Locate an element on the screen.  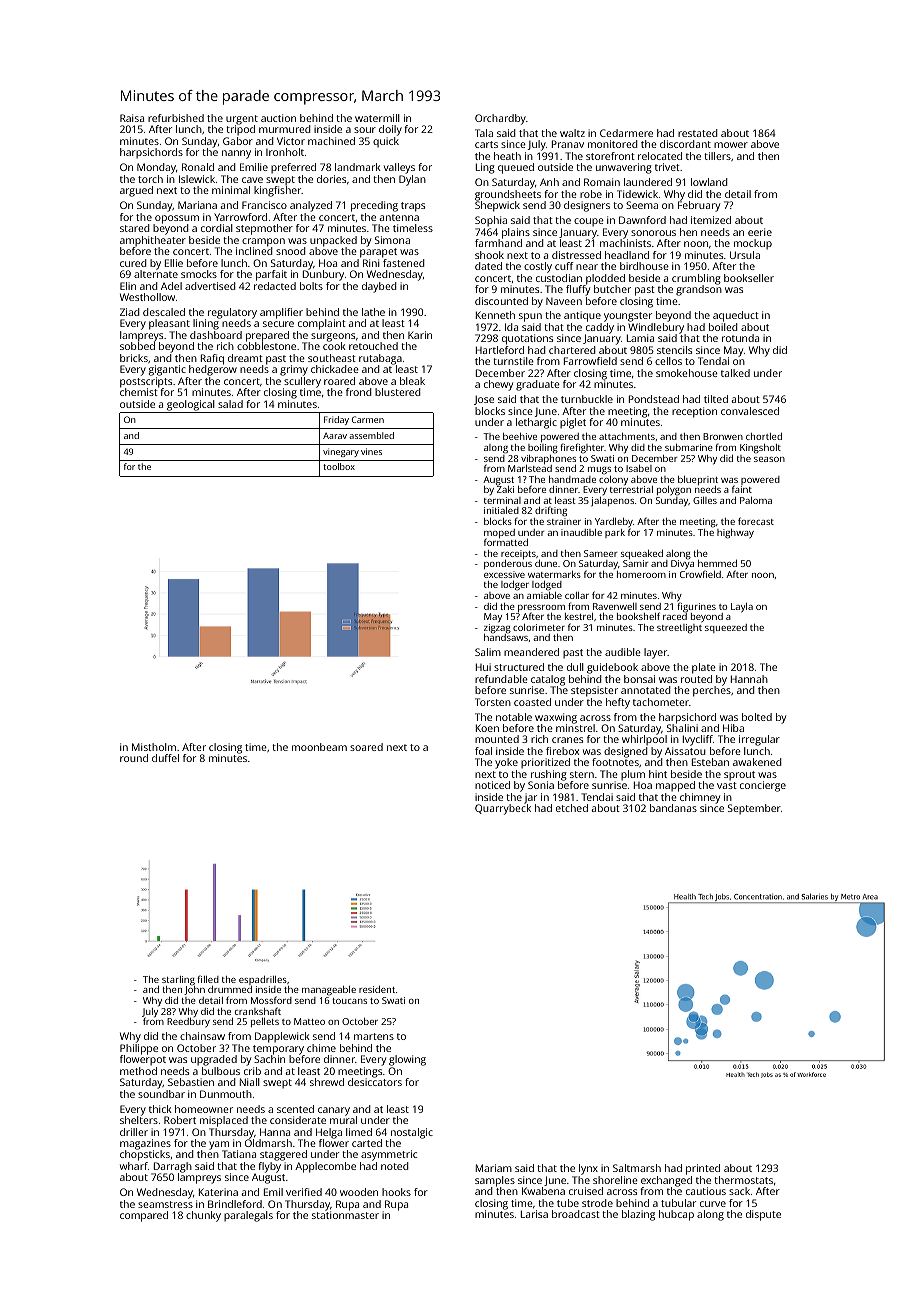
aqueduct is located at coordinates (736, 316).
